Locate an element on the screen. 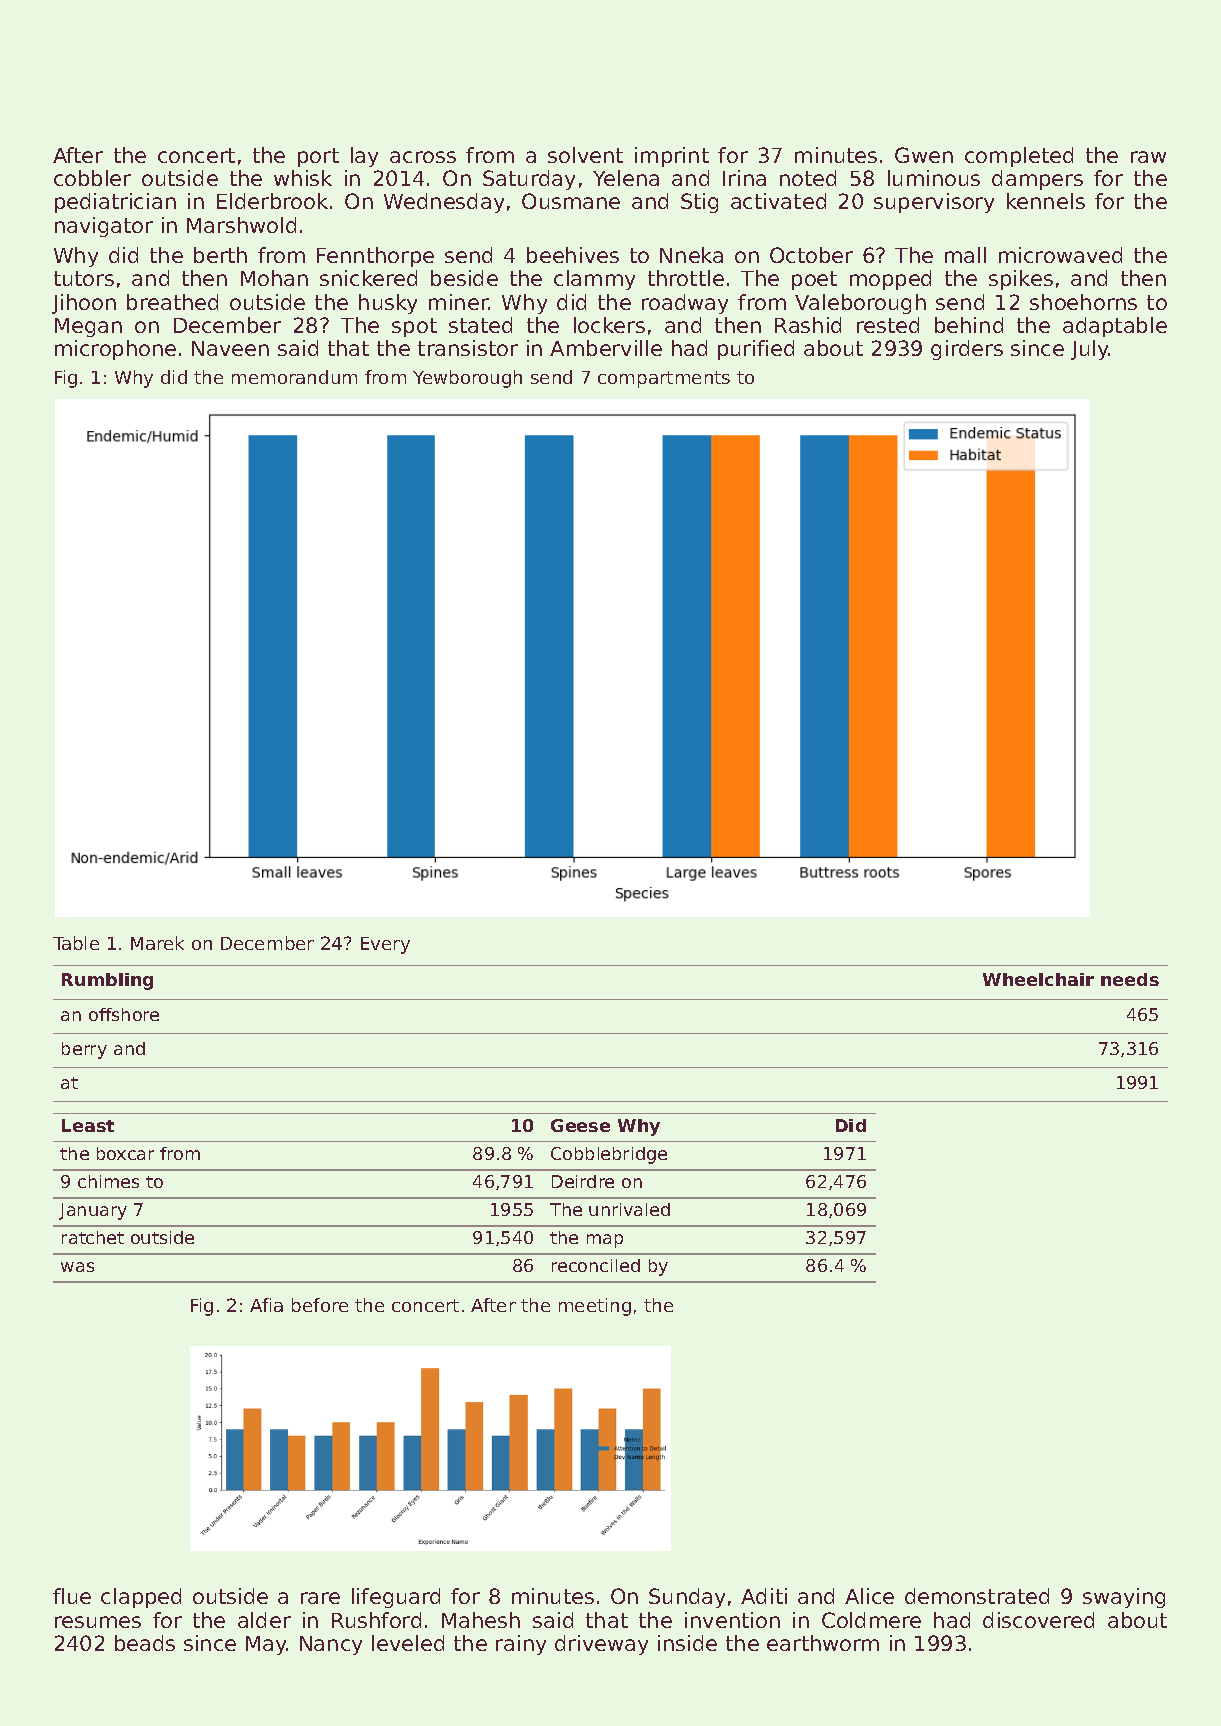 The width and height of the screenshot is (1221, 1726). Yewborough is located at coordinates (467, 379).
